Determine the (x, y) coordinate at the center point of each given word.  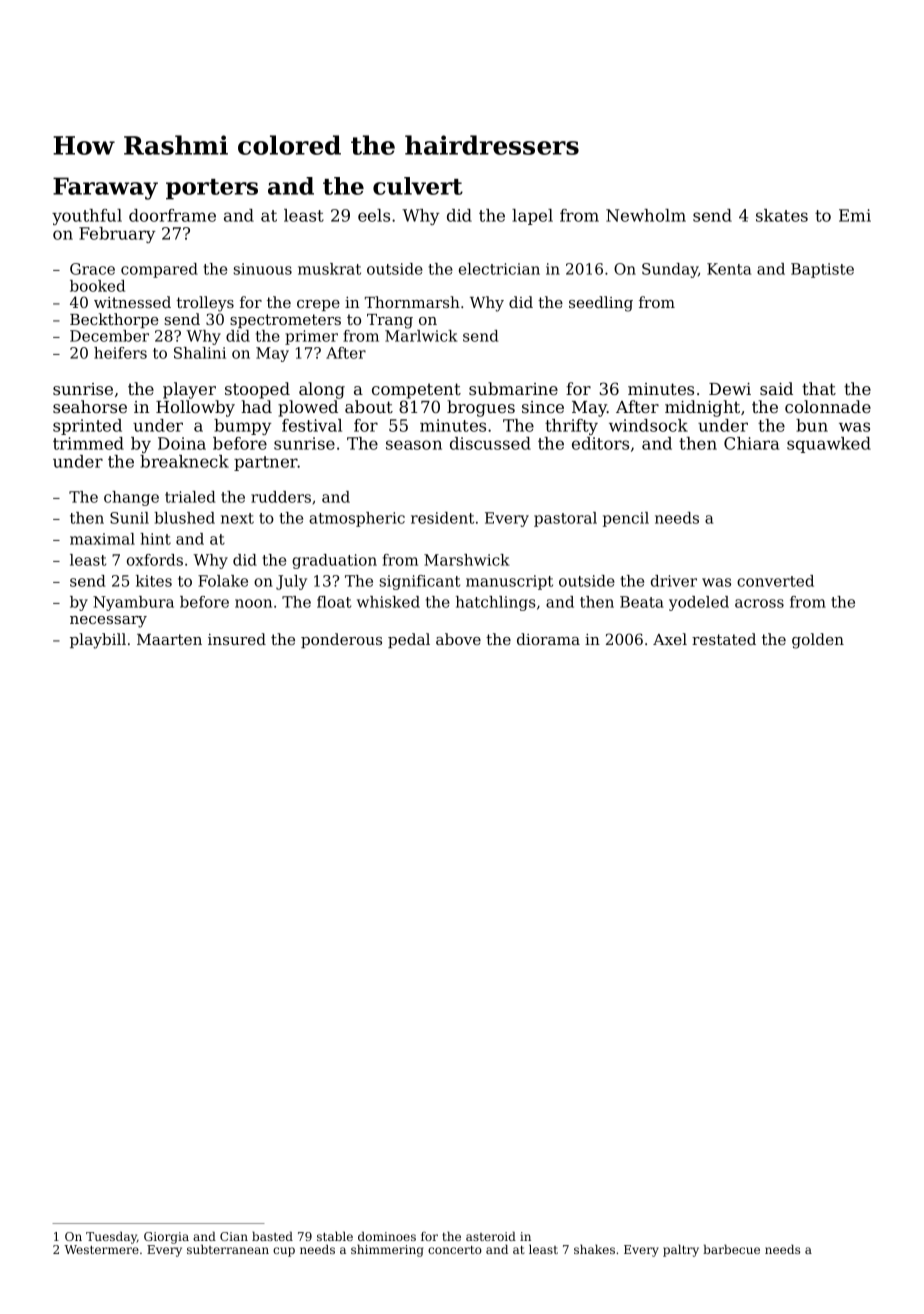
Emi (855, 215)
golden (818, 641)
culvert (418, 186)
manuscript (509, 582)
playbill (98, 641)
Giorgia (166, 1238)
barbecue (731, 1249)
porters (212, 189)
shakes (594, 1249)
